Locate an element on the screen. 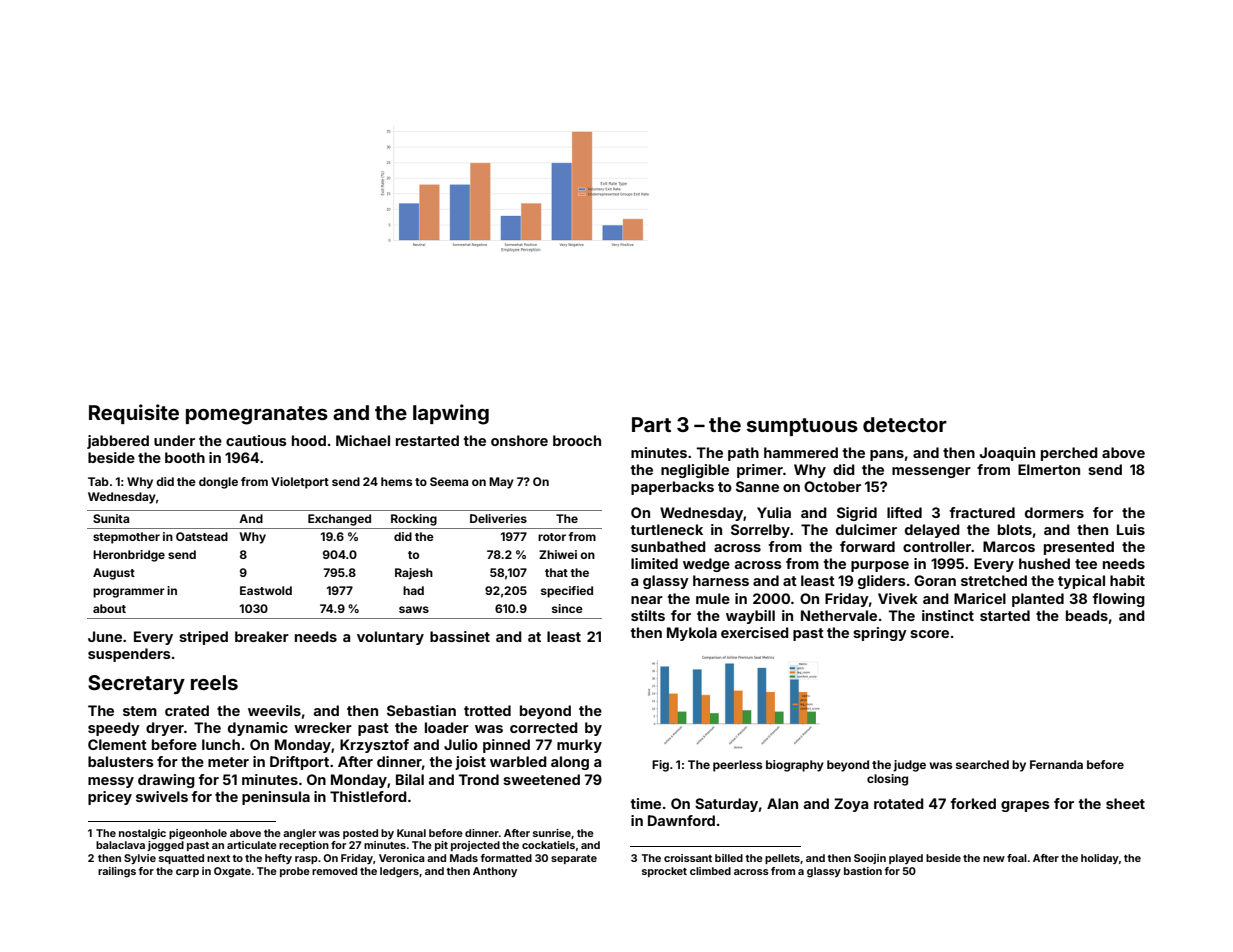 The height and width of the screenshot is (952, 1233). negligible is located at coordinates (695, 471).
